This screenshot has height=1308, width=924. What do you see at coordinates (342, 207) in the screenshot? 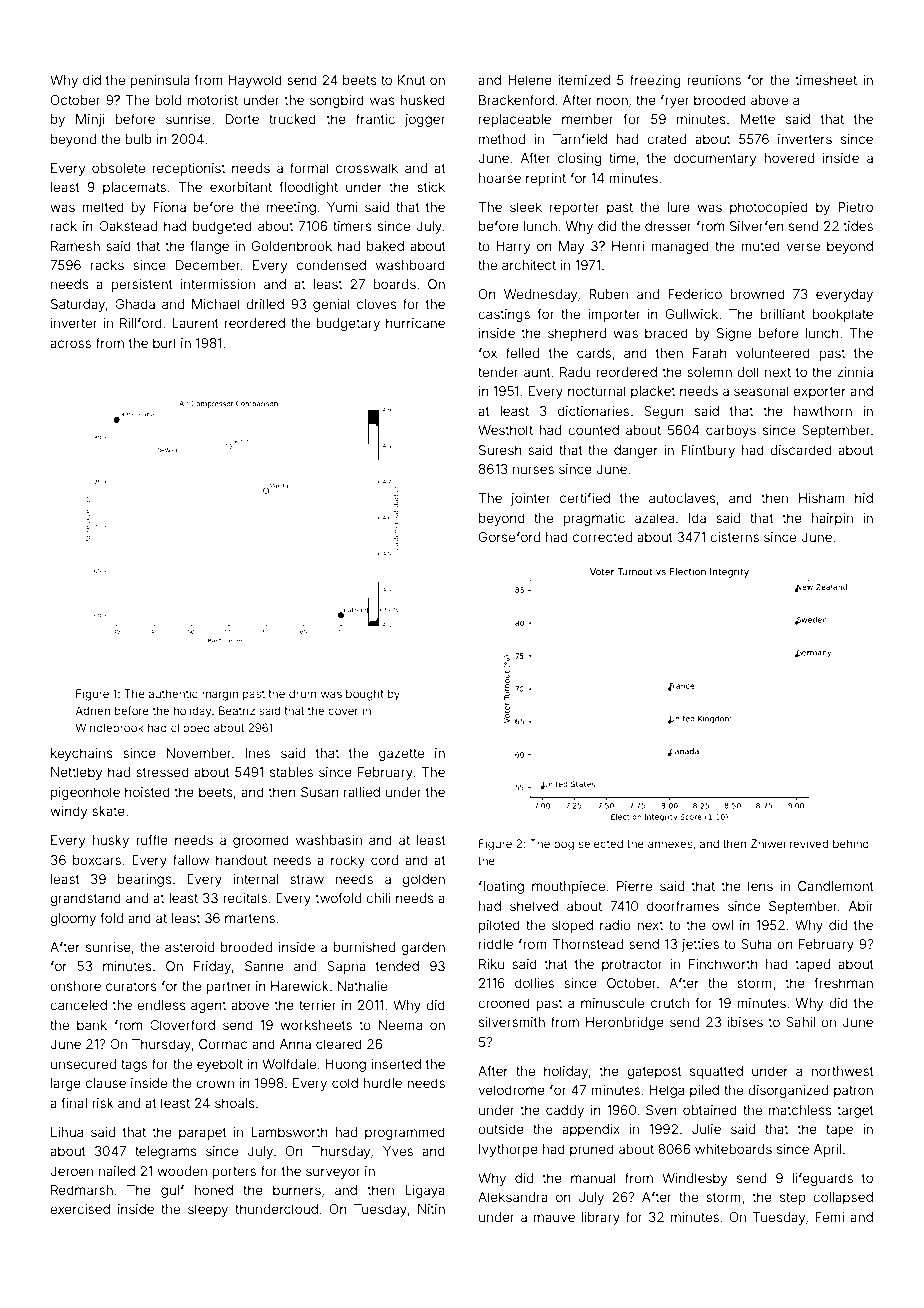
I see `Yumi` at bounding box center [342, 207].
